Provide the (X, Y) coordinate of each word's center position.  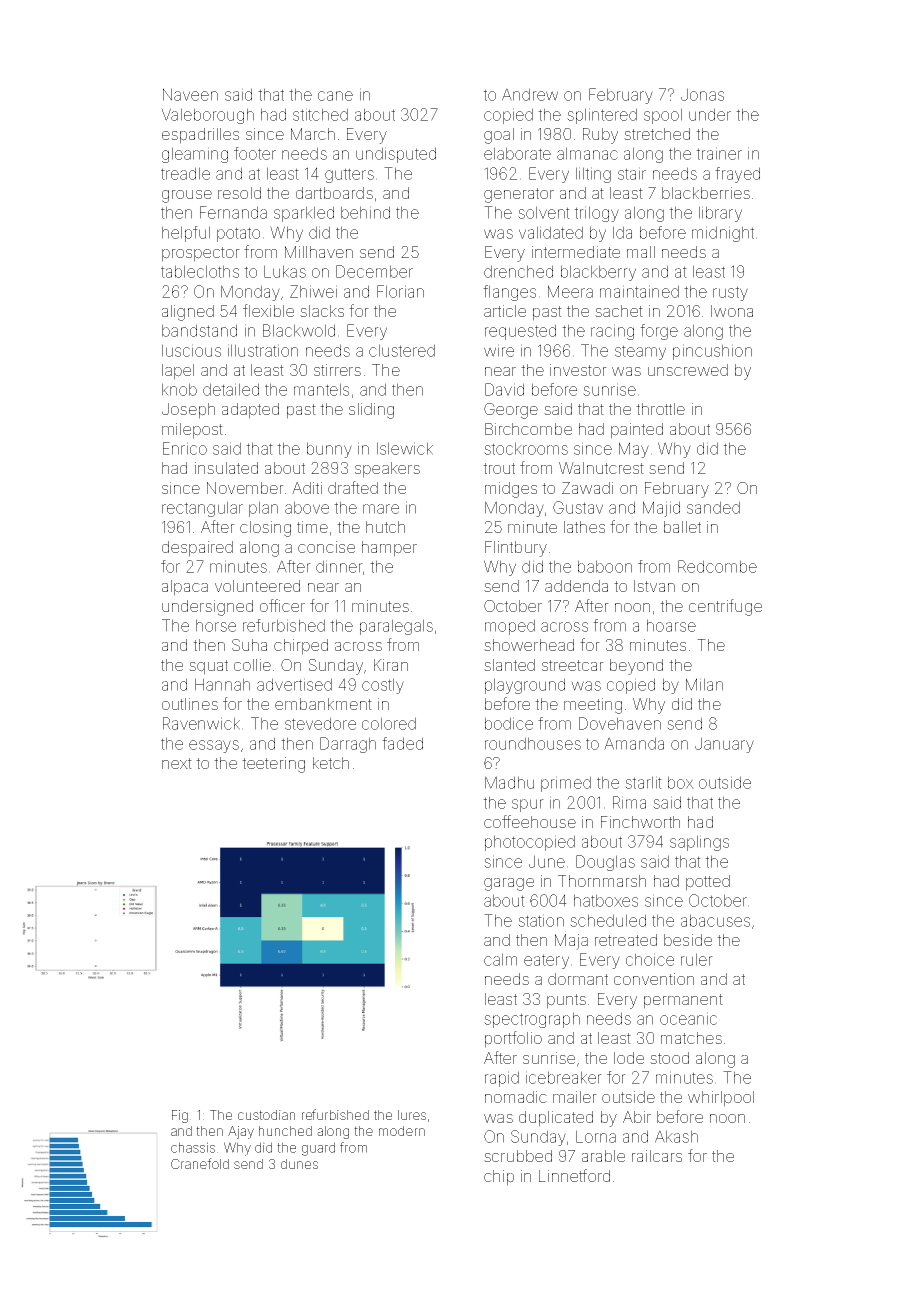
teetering (273, 765)
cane (335, 96)
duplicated (556, 1119)
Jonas (702, 94)
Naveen (190, 94)
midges (511, 490)
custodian (266, 1115)
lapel (178, 372)
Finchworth (640, 822)
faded (402, 743)
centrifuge (725, 607)
